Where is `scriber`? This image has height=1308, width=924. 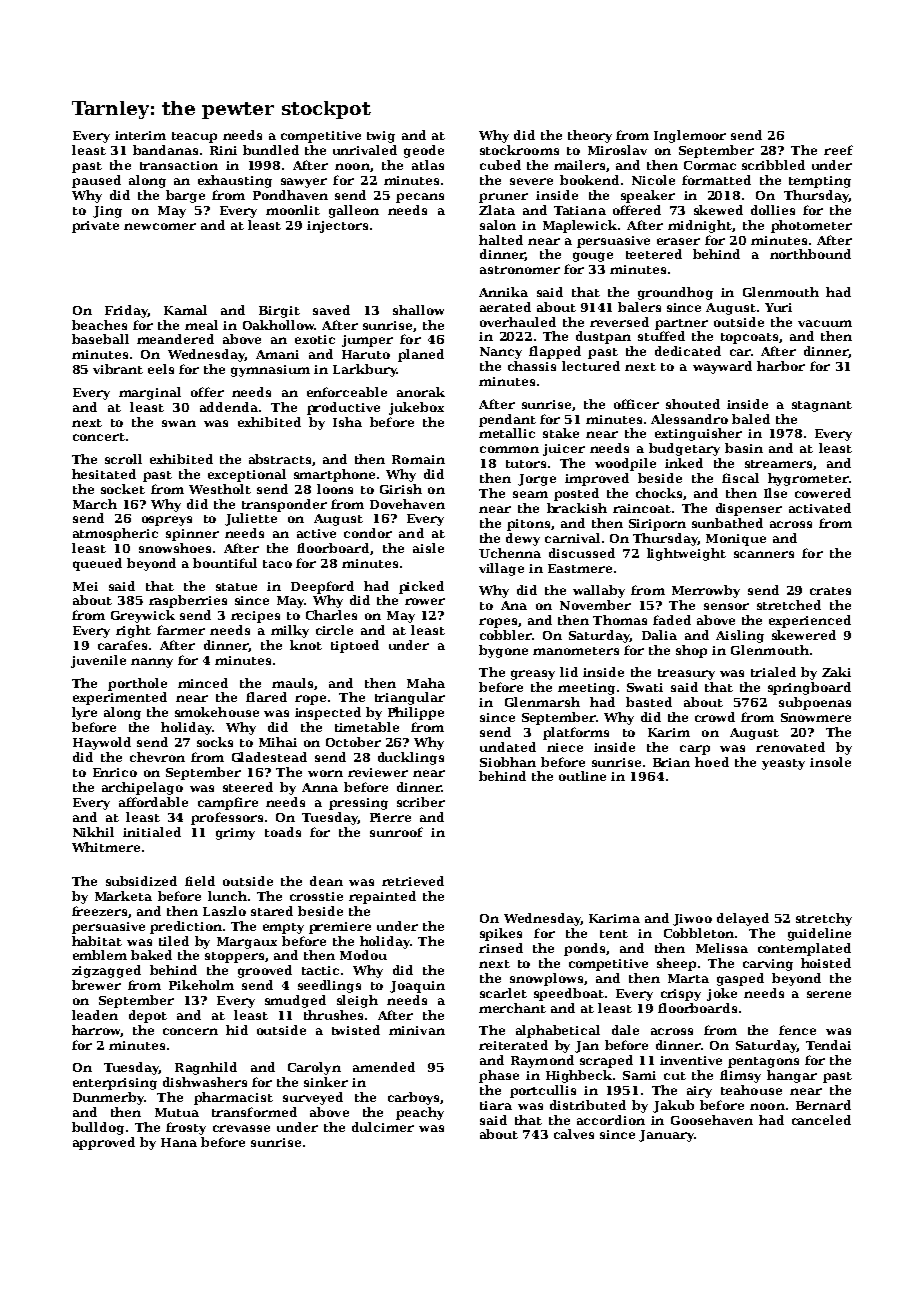
scriber is located at coordinates (421, 802).
